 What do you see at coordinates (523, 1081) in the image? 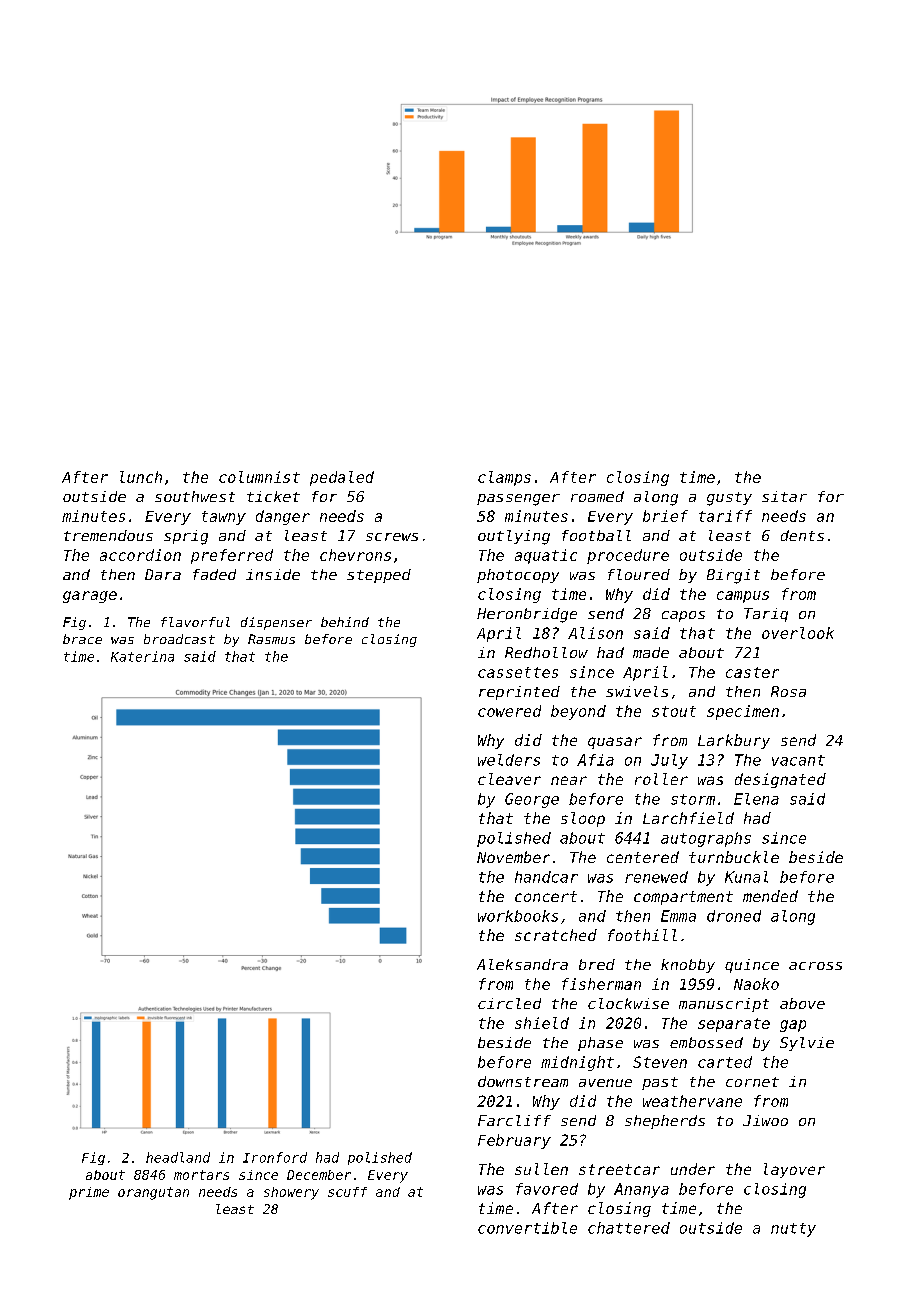
I see `downstream` at bounding box center [523, 1081].
